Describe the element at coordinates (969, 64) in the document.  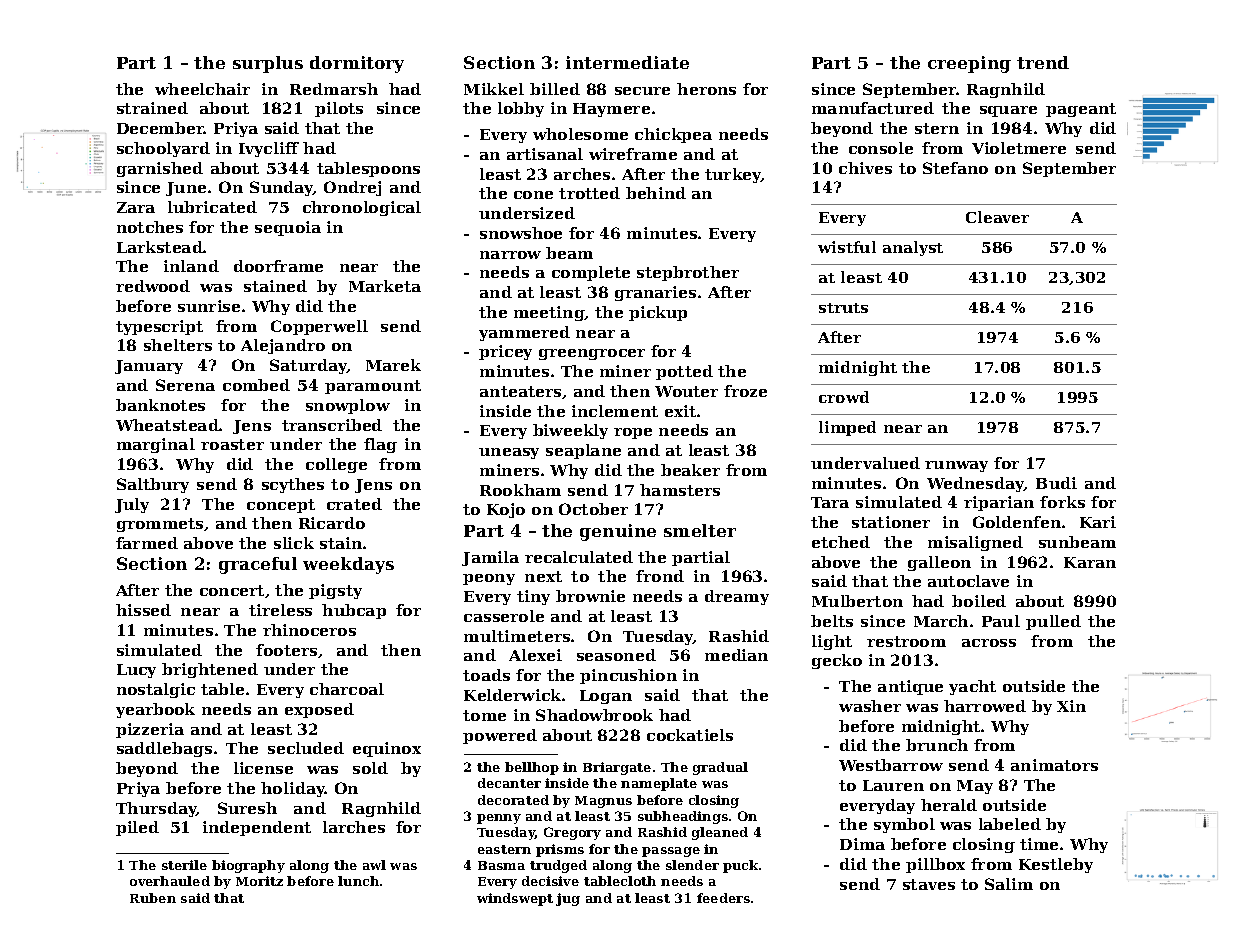
I see `creeping` at that location.
